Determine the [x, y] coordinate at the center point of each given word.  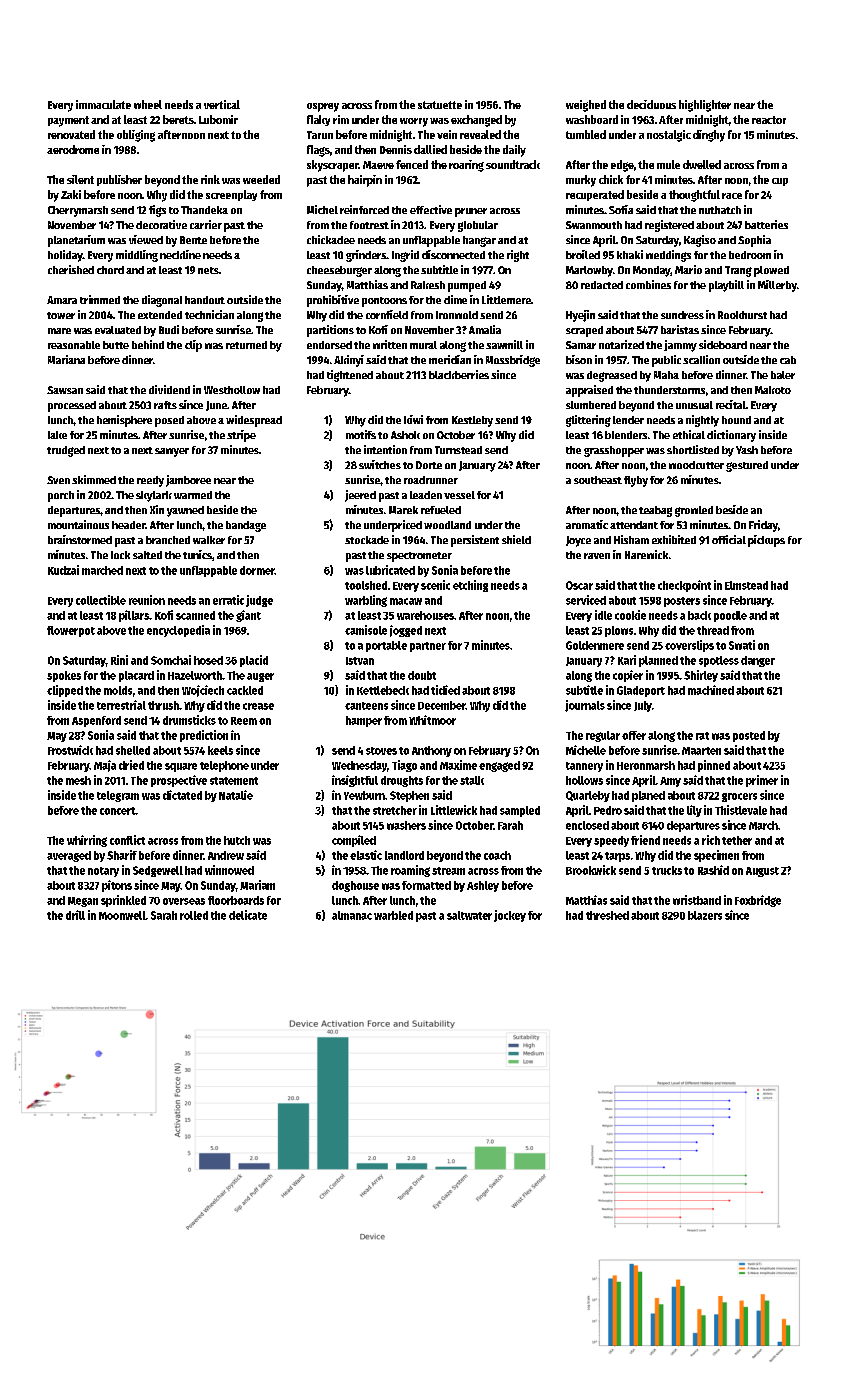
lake [57, 435]
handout [205, 300]
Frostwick [70, 750]
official [729, 539]
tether [737, 840]
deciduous [651, 104]
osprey [323, 107]
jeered [360, 496]
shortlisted [693, 449]
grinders [366, 256]
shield [516, 539]
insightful [355, 781]
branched [168, 540]
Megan [83, 902]
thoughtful [694, 196]
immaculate [103, 104]
